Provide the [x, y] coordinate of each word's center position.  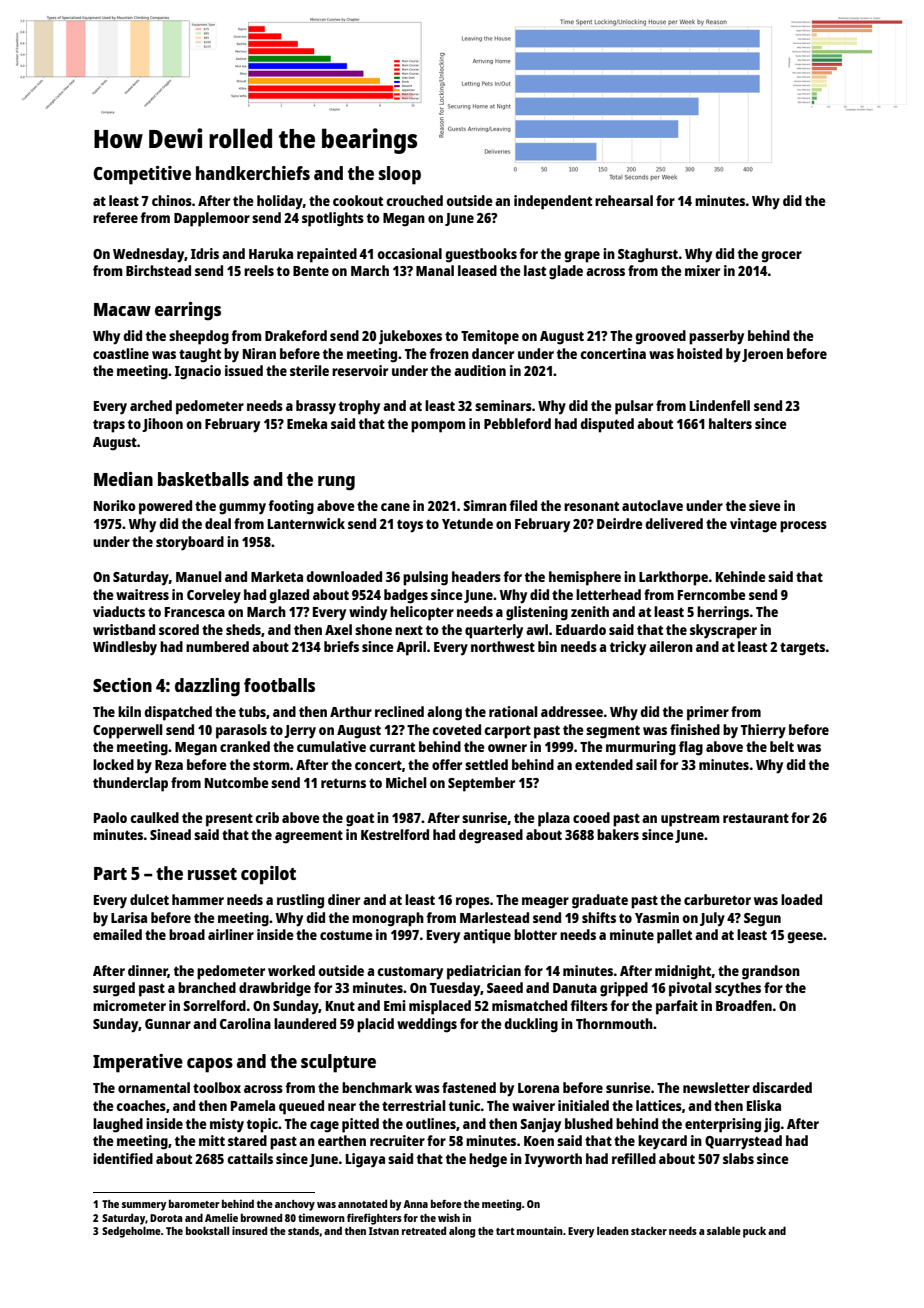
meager [545, 903]
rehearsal [624, 200]
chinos [172, 200]
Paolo [110, 817]
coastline [121, 353]
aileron [671, 646]
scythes [738, 989]
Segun [762, 920]
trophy [359, 407]
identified [123, 1158]
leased [477, 270]
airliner [231, 934]
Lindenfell [720, 405]
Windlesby [125, 648]
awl [537, 629]
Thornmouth [614, 1023]
